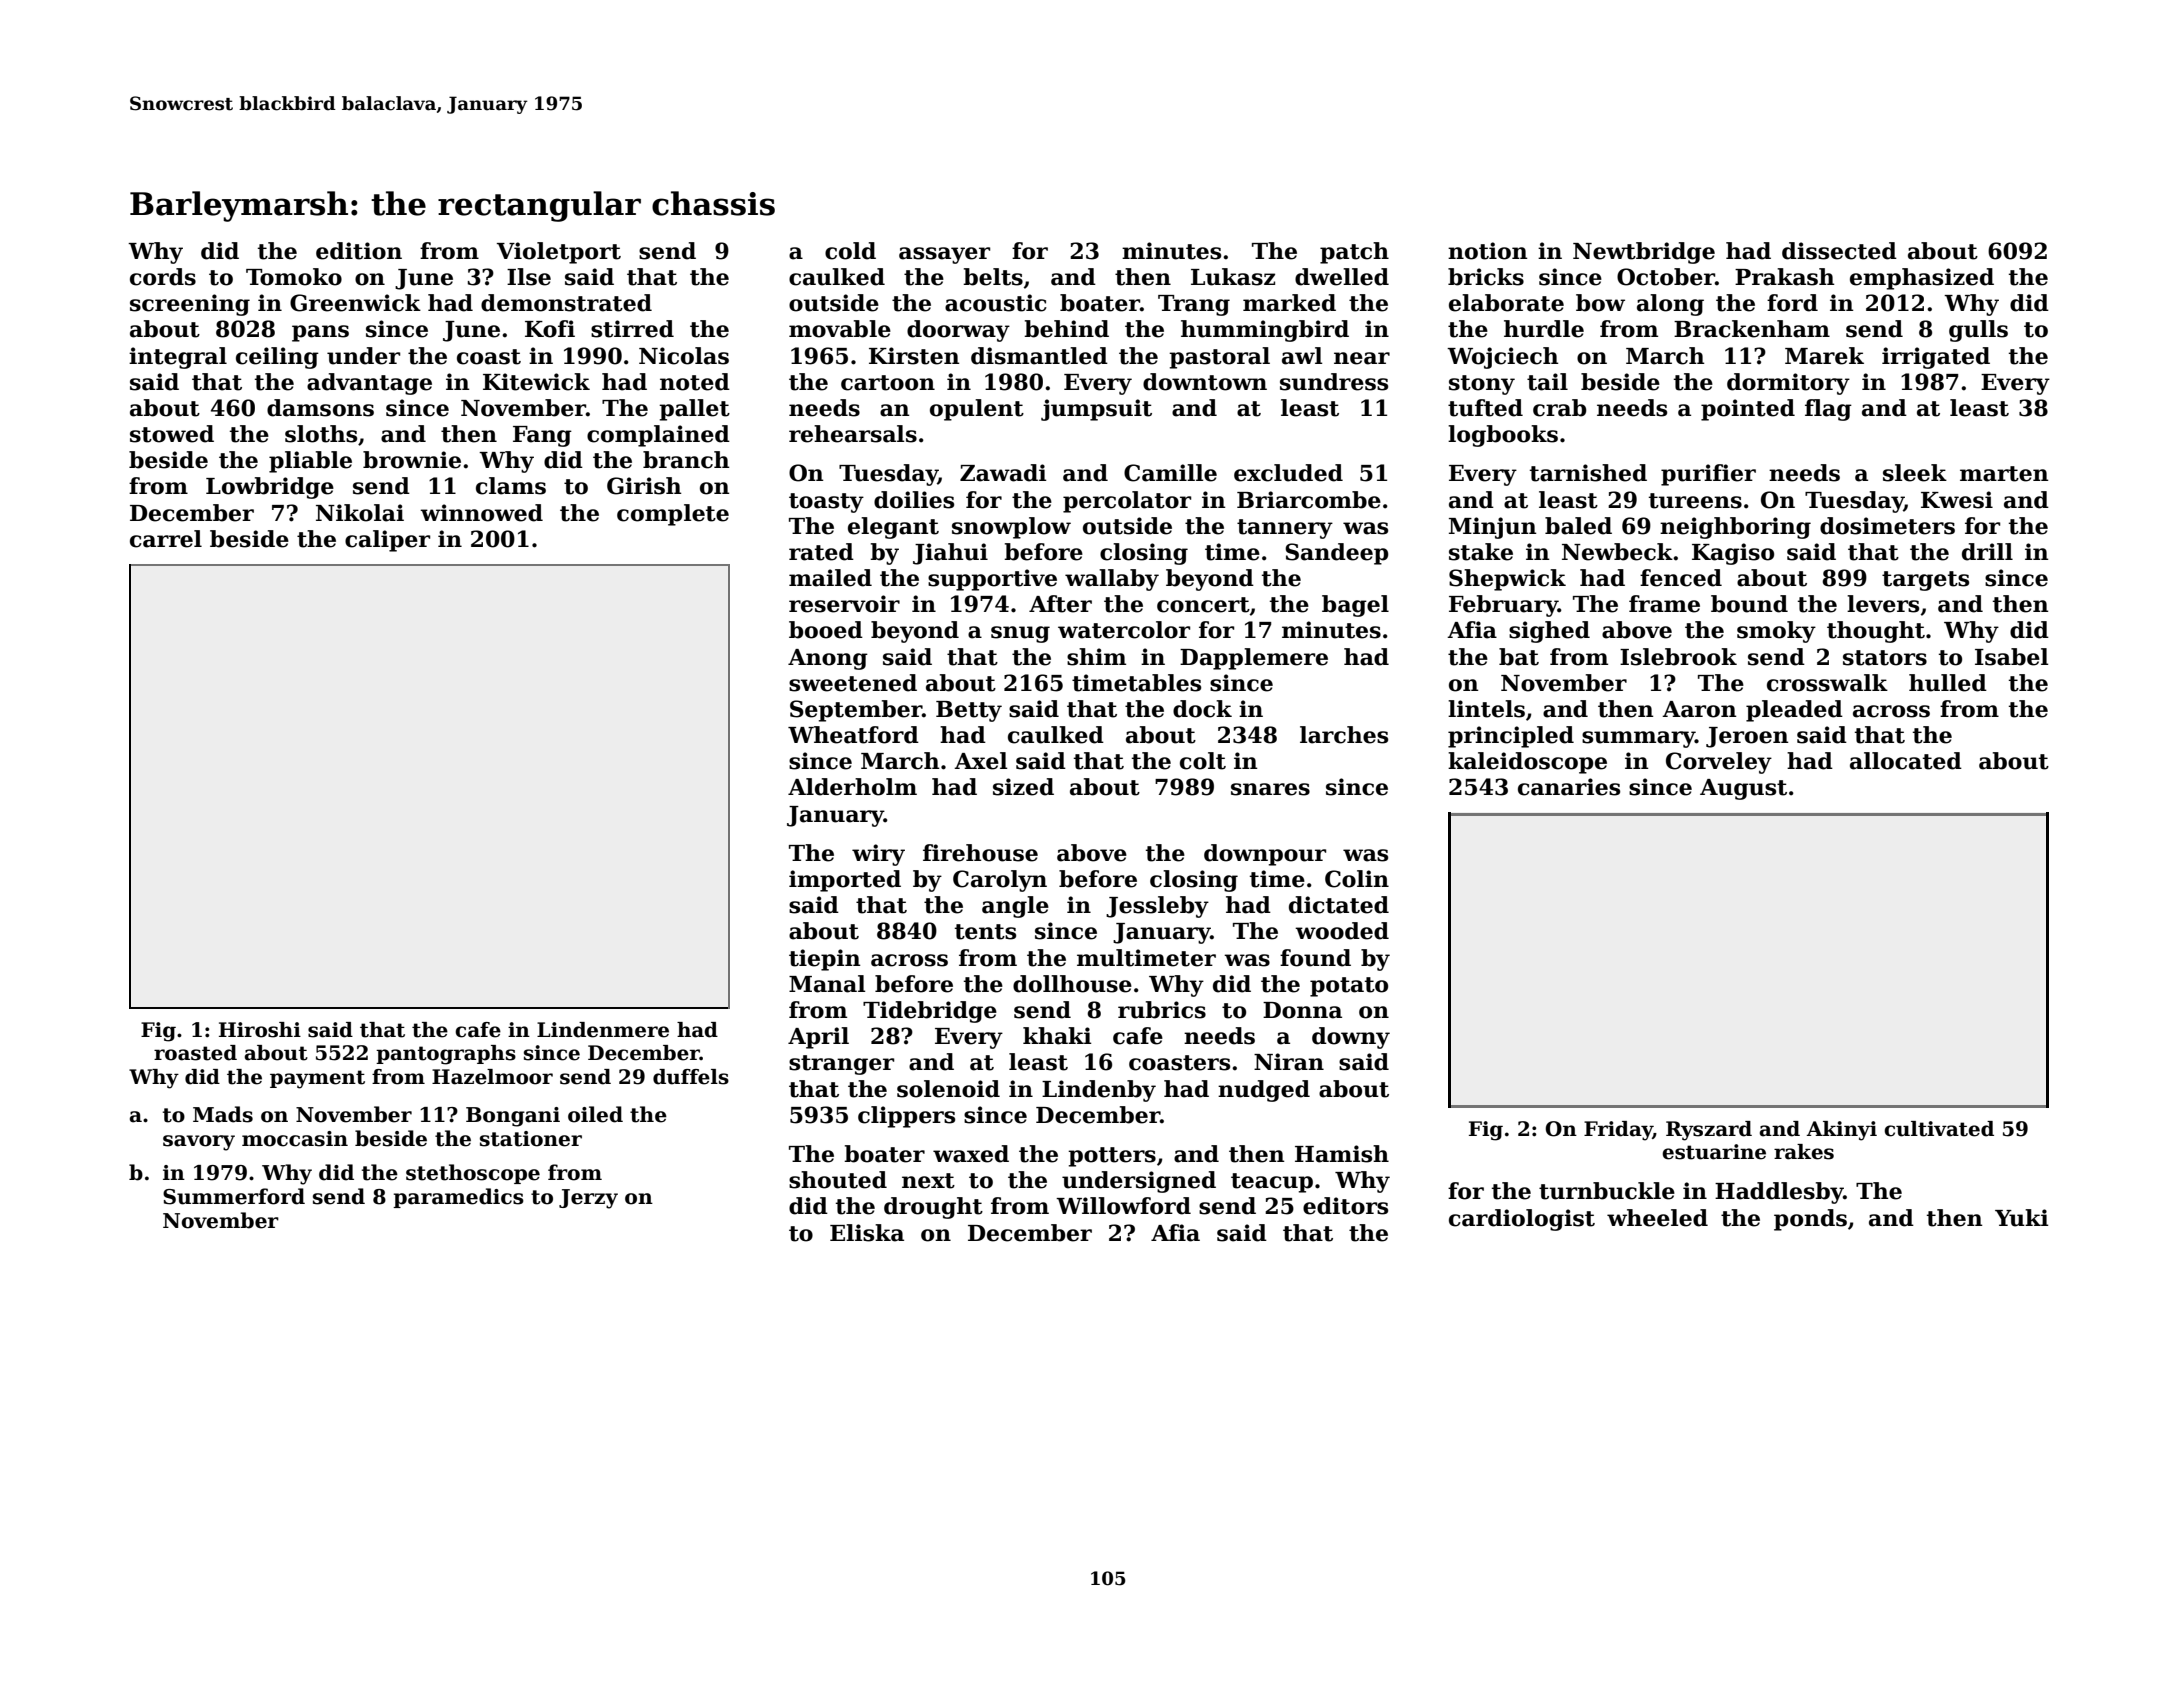 This page has height=1683, width=2178. Describe the element at coordinates (1302, 1010) in the page. I see `Donna` at that location.
